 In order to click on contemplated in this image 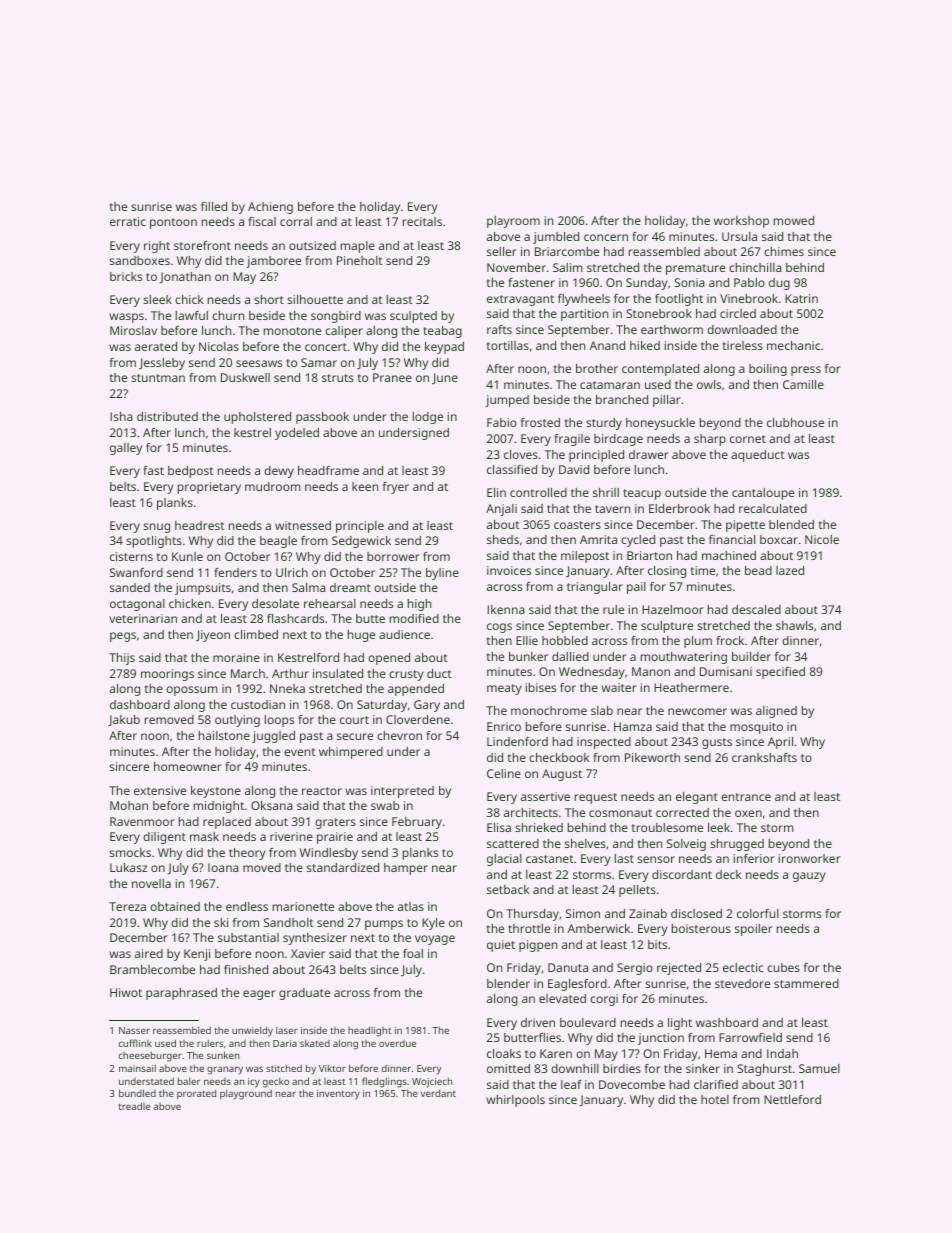, I will do `click(660, 370)`.
